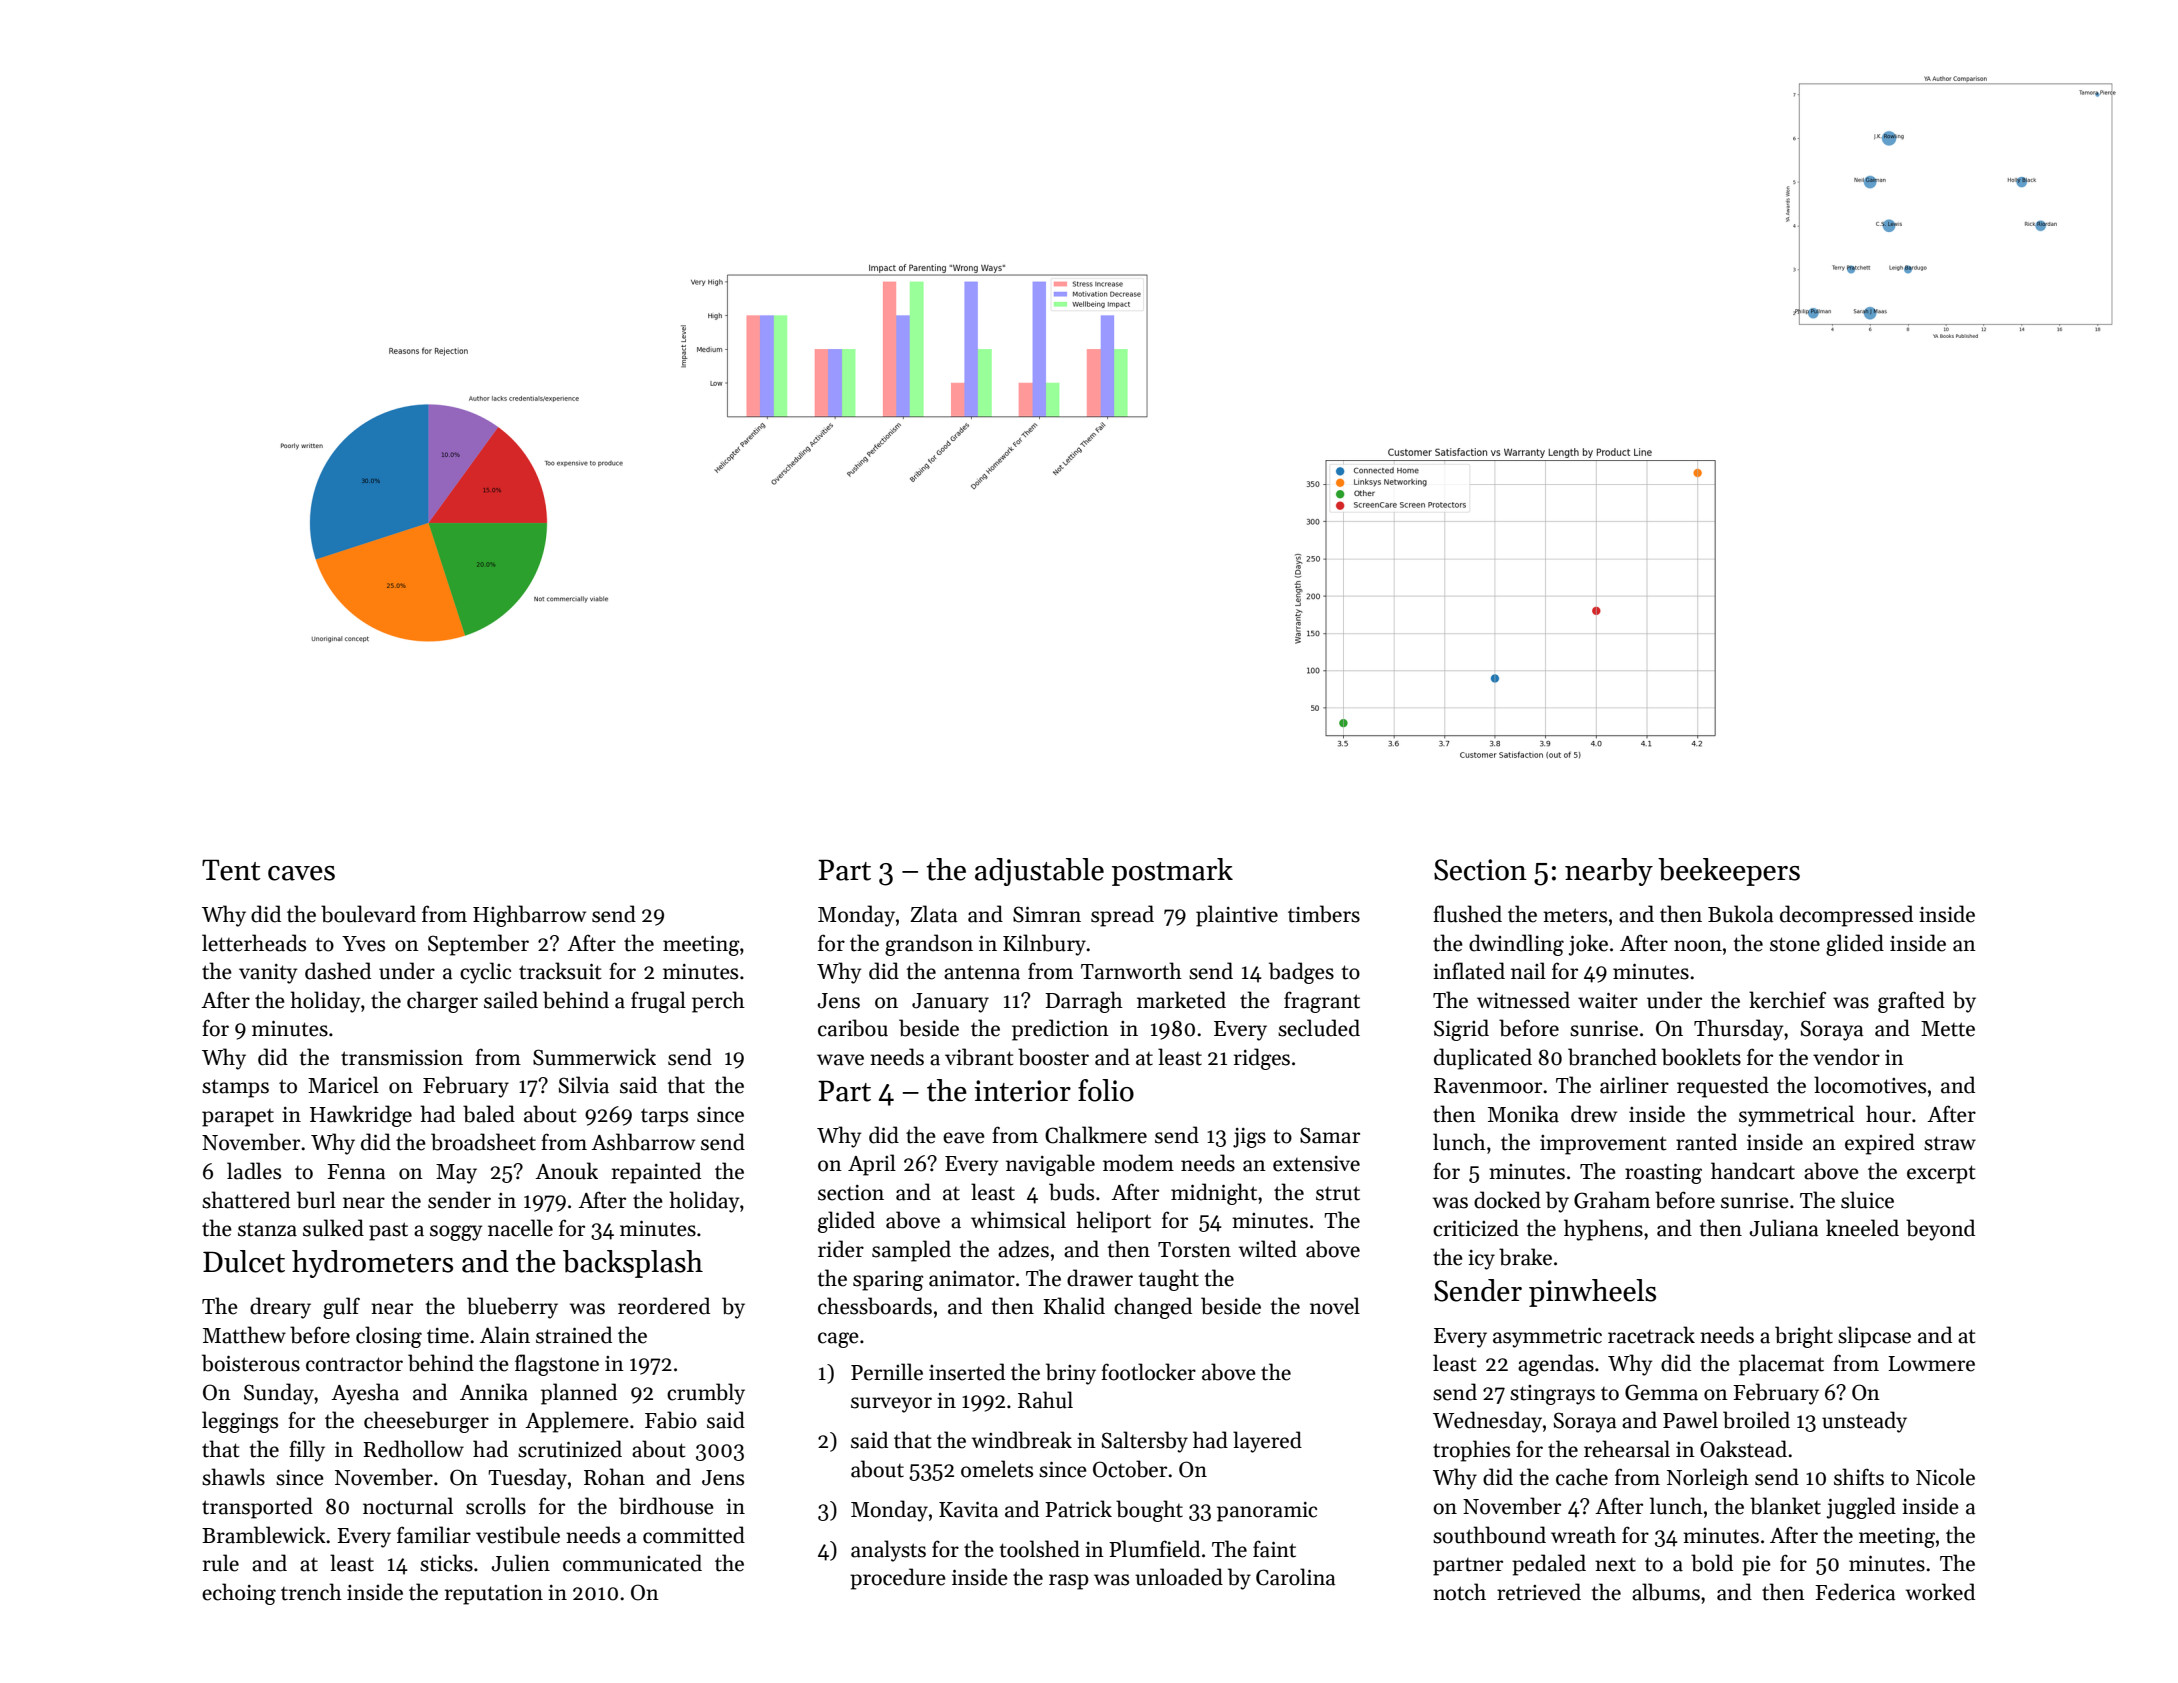 The image size is (2178, 1683). What do you see at coordinates (1862, 1228) in the screenshot?
I see `kneeled` at bounding box center [1862, 1228].
